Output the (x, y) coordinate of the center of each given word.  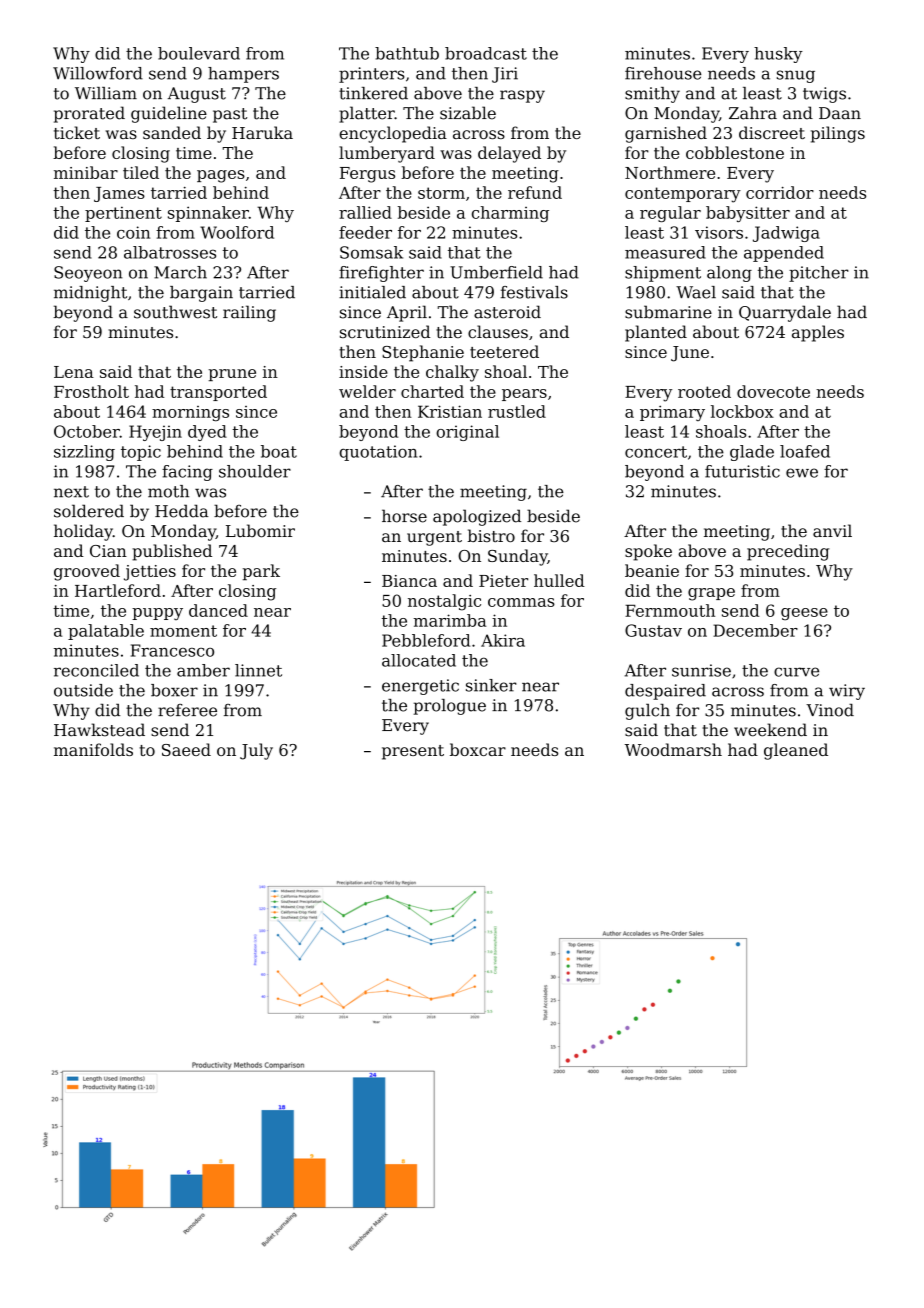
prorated (89, 114)
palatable (106, 632)
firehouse (663, 73)
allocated (419, 660)
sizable (468, 113)
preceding (788, 552)
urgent (434, 538)
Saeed (186, 749)
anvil (832, 531)
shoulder (255, 471)
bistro (491, 535)
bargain (201, 294)
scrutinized (385, 331)
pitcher (819, 274)
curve (796, 672)
